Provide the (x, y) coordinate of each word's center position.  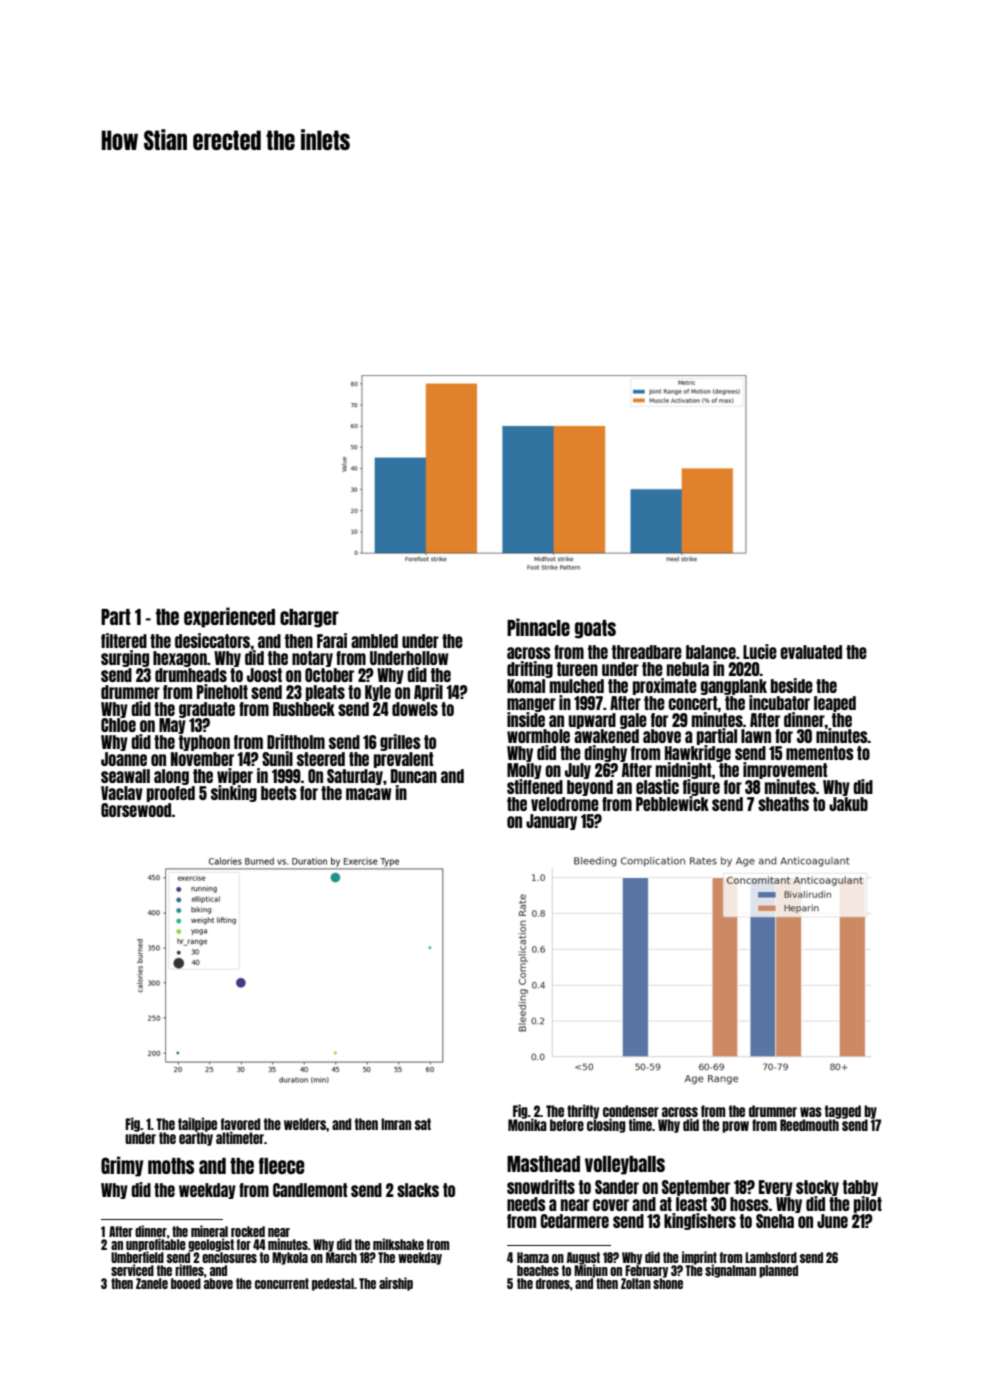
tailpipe (197, 1124)
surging (125, 658)
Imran (396, 1124)
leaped (835, 704)
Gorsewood (136, 810)
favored (240, 1124)
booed (186, 1283)
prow (735, 1127)
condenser (631, 1111)
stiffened (535, 786)
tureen (577, 669)
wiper (235, 776)
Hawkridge (698, 754)
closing (606, 1126)
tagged (843, 1112)
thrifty (583, 1111)
